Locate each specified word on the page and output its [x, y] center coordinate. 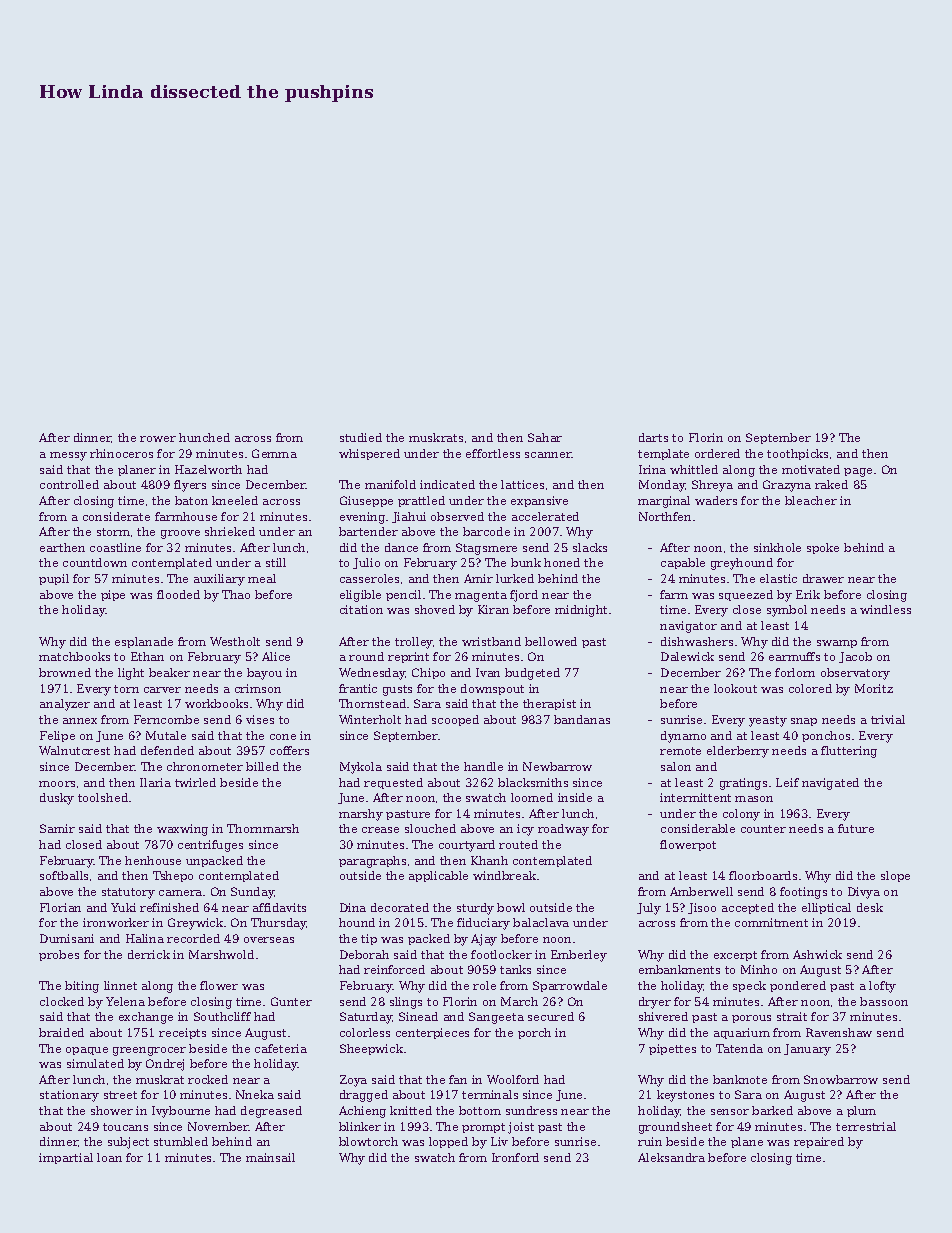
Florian [60, 907]
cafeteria [281, 1048]
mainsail [270, 1157]
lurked [515, 578]
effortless [493, 453]
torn [126, 689]
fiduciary [483, 924]
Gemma [274, 453]
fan [458, 1079]
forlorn [795, 672]
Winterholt [370, 719]
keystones [685, 1096]
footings [803, 893]
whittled [694, 469]
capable [683, 563]
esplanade [144, 642]
